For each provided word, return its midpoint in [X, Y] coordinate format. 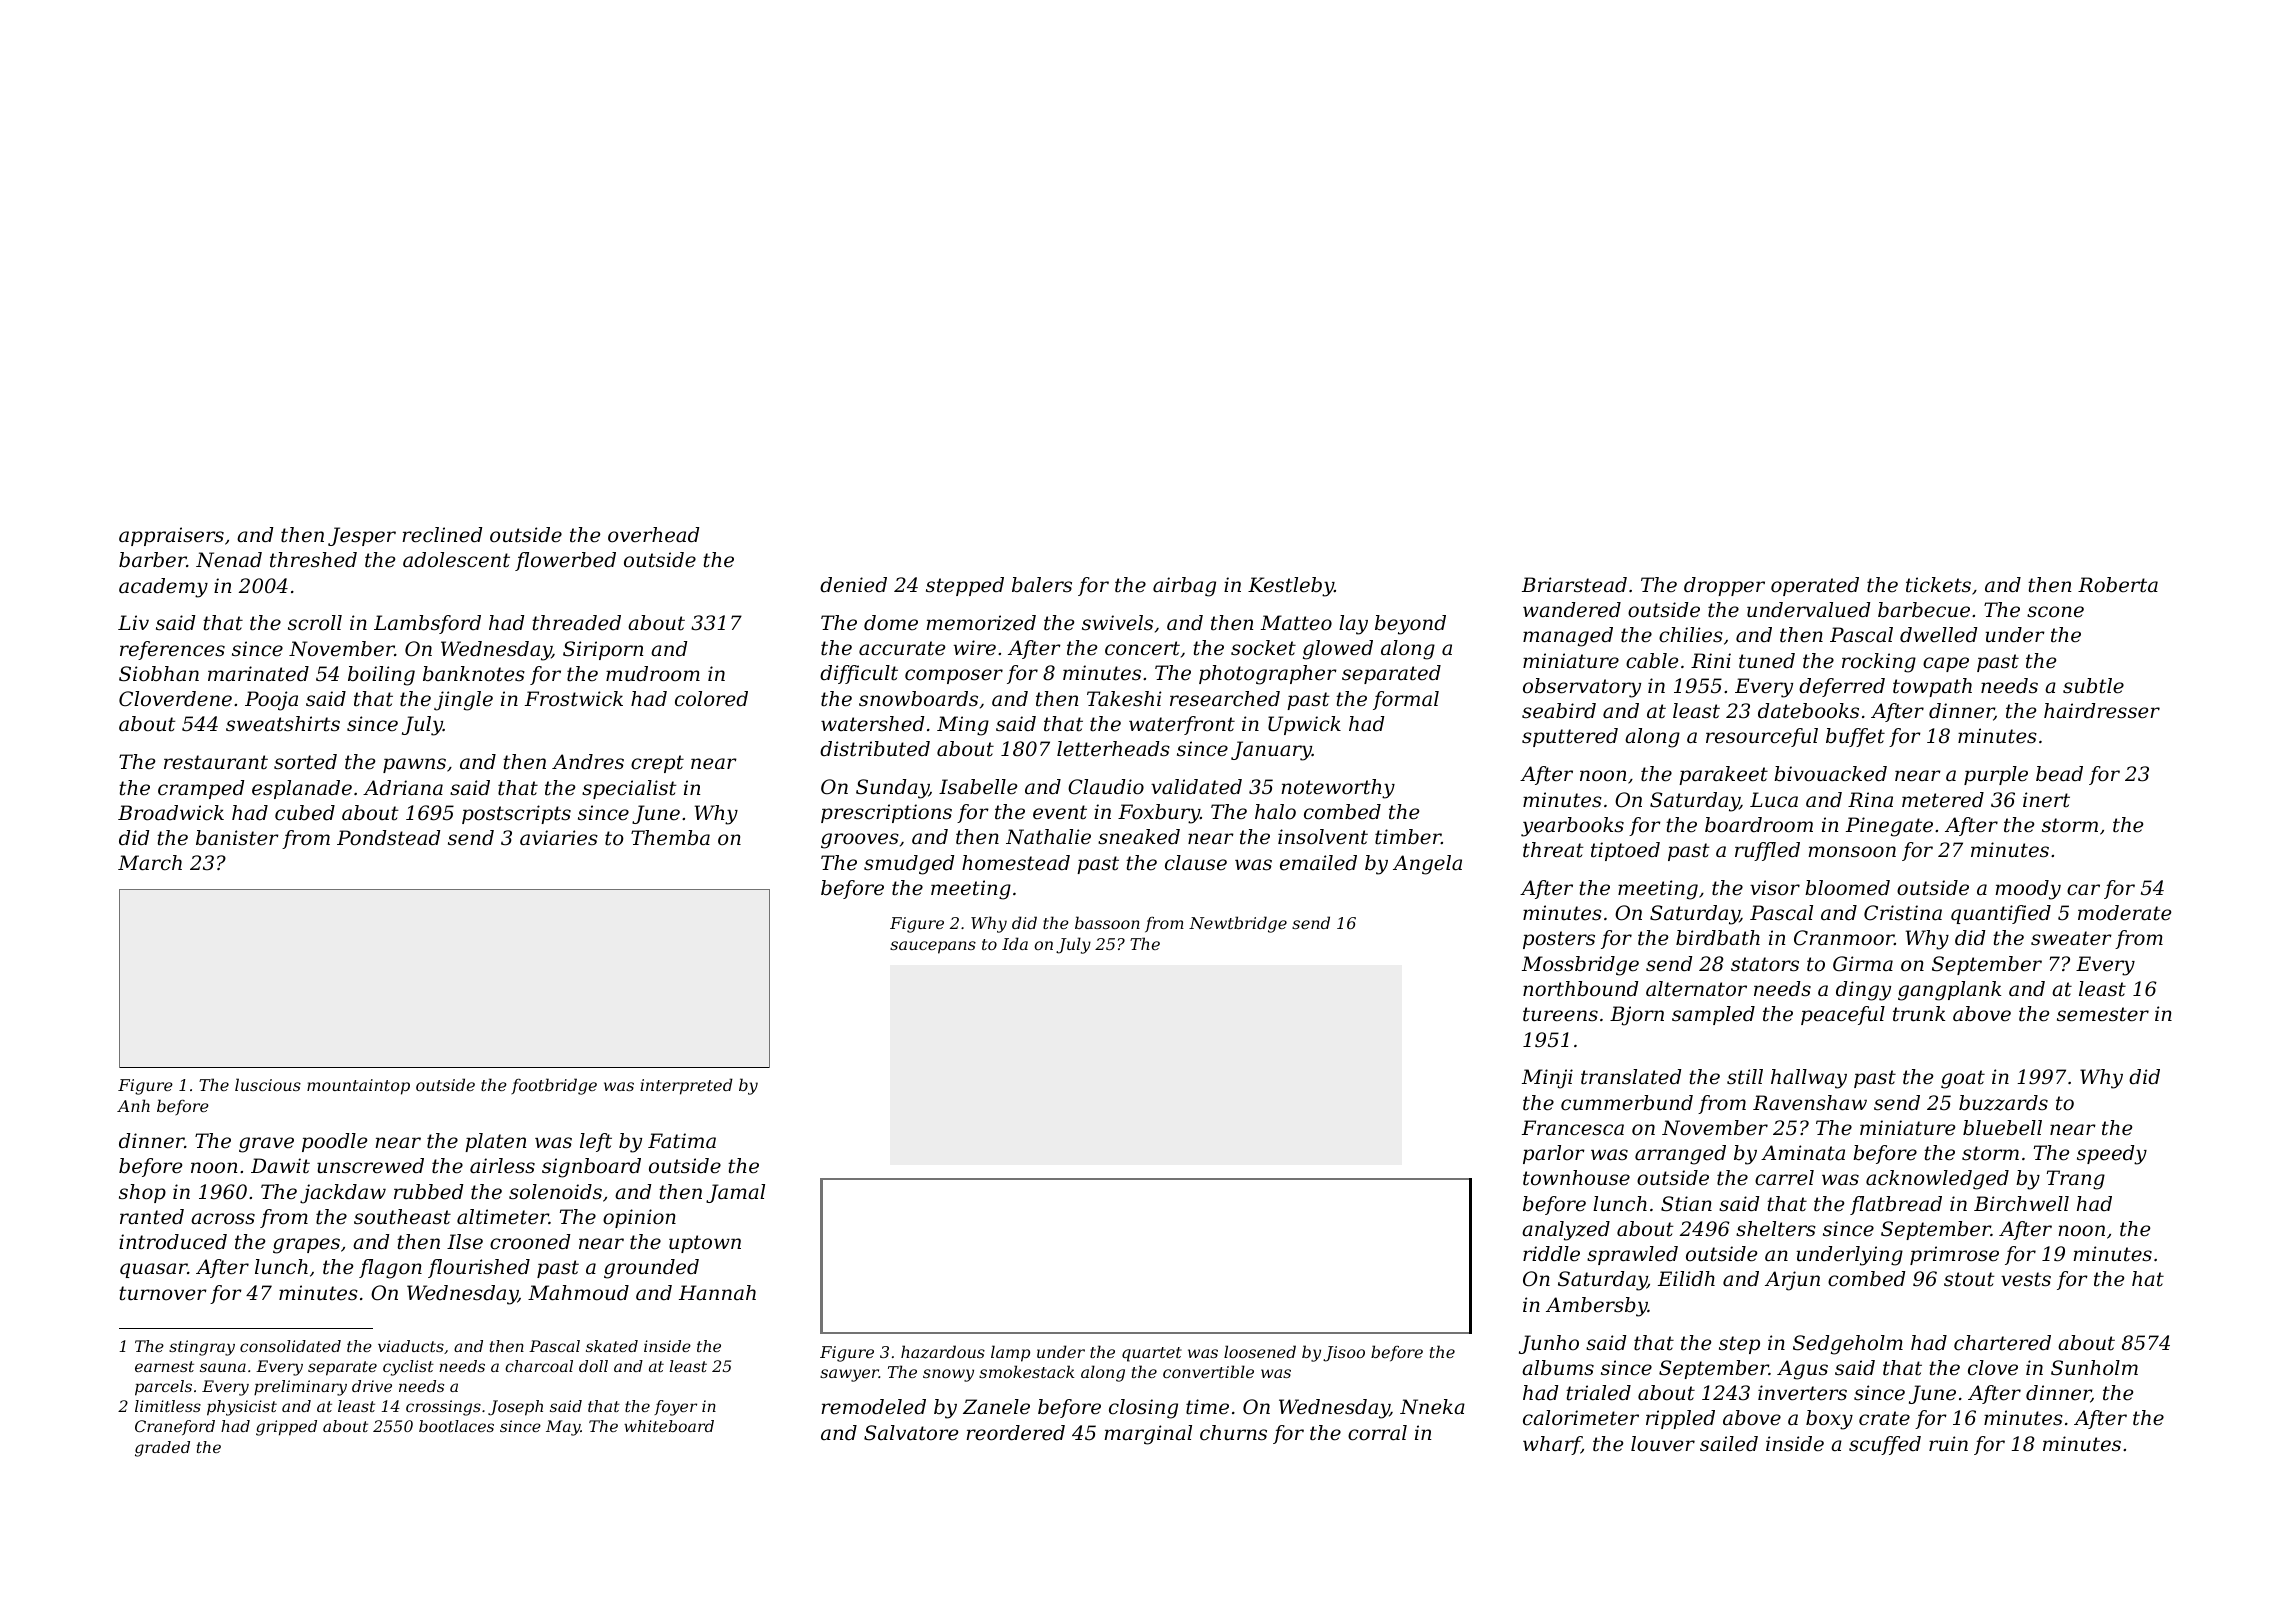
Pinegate [1889, 827]
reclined [442, 535]
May [563, 1428]
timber [1408, 837]
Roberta [2118, 585]
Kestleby [1291, 587]
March [150, 863]
